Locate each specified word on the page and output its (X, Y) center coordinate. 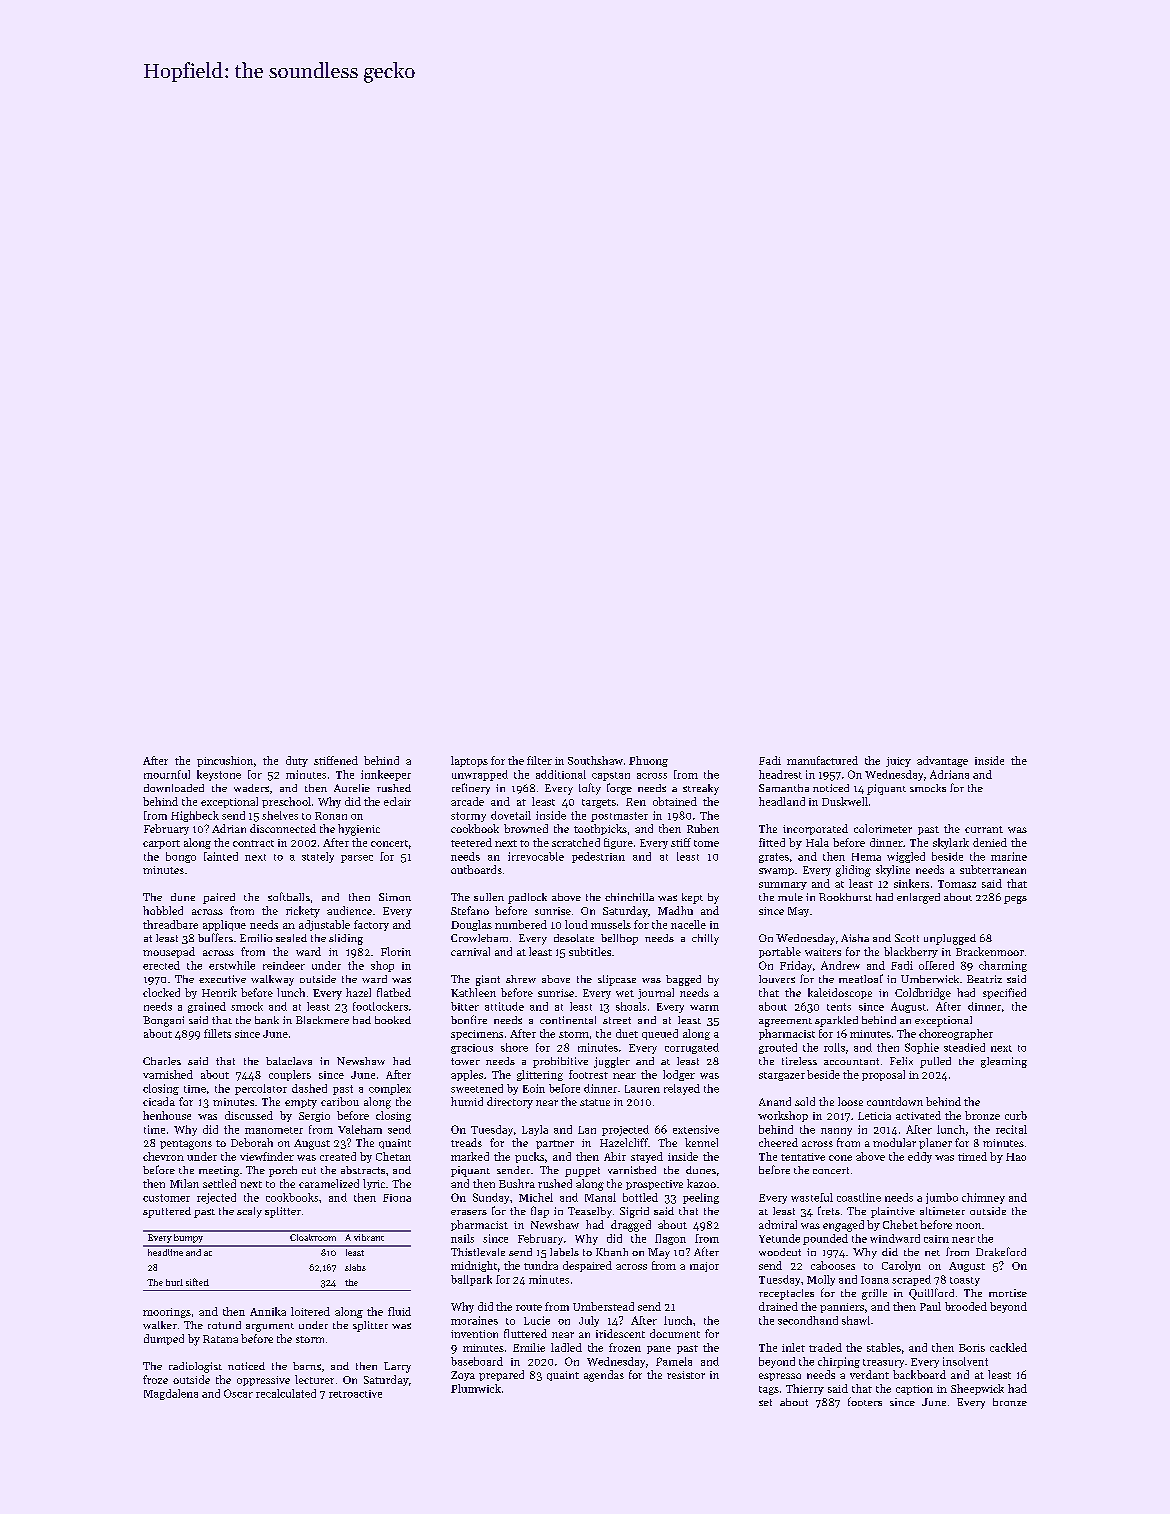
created (338, 1156)
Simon (395, 897)
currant (984, 829)
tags (769, 1390)
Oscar (238, 1393)
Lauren (642, 1089)
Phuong (648, 761)
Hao (1016, 1157)
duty (297, 761)
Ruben (703, 828)
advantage (942, 761)
